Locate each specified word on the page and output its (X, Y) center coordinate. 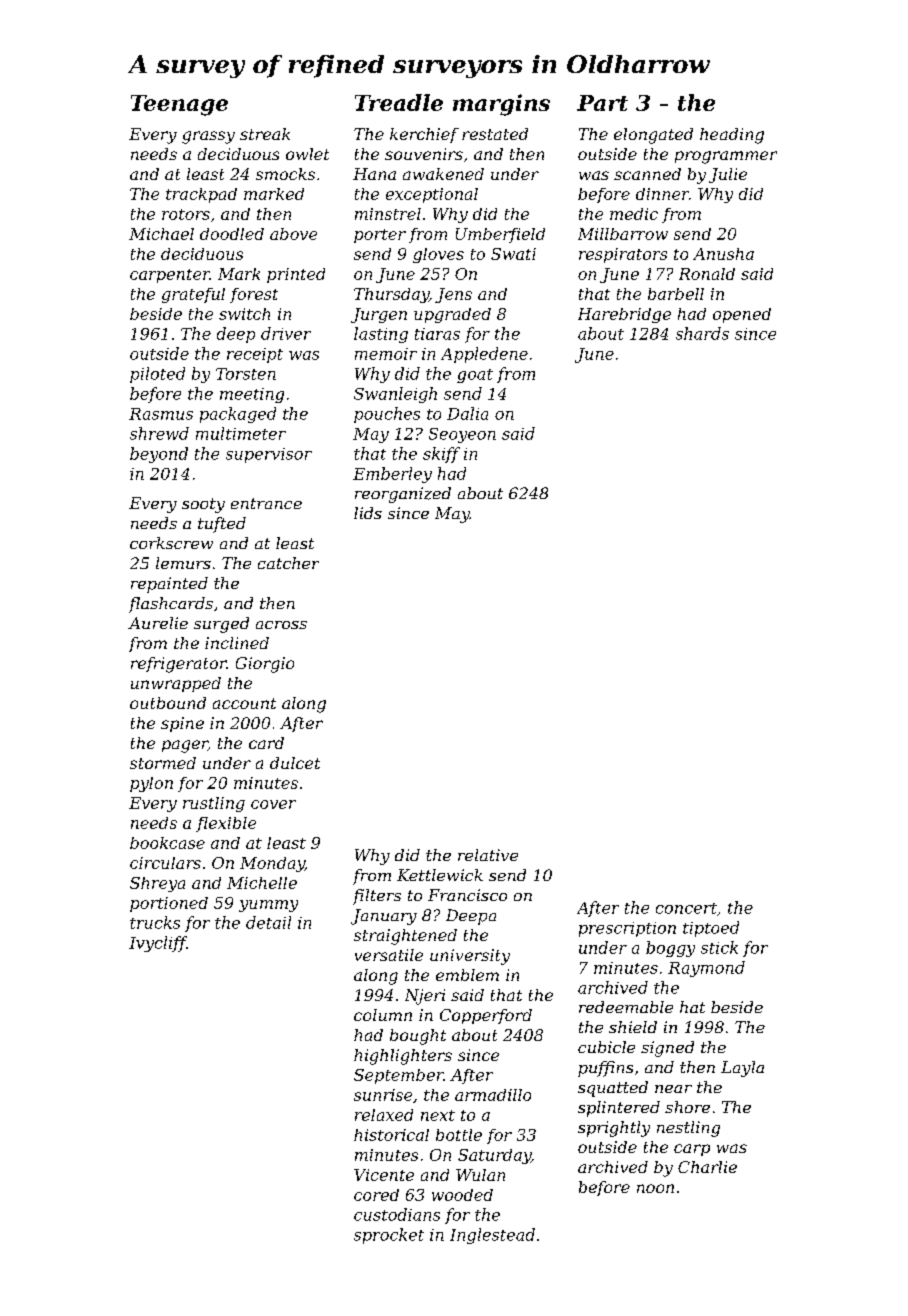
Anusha (723, 254)
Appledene (484, 355)
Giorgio (265, 665)
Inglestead (492, 1236)
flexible (226, 824)
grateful (193, 295)
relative (488, 855)
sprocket (389, 1236)
